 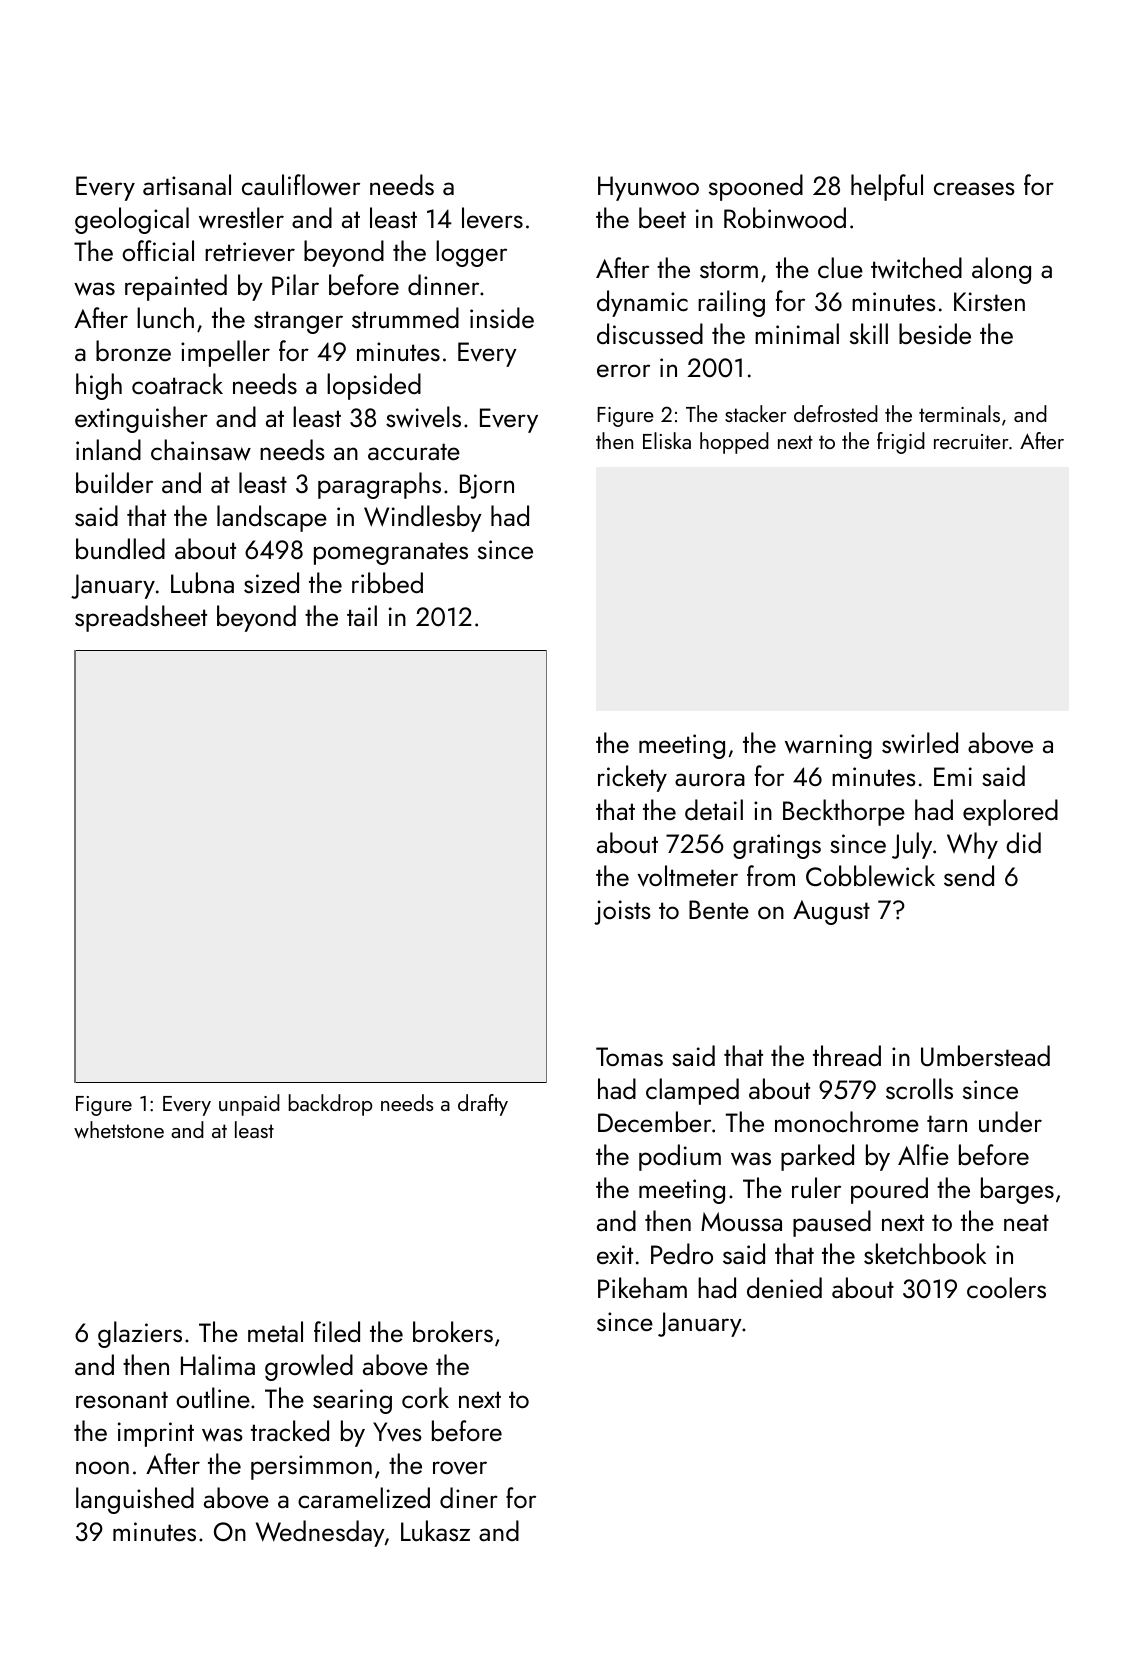 I want to click on whetstone, so click(x=119, y=1129).
